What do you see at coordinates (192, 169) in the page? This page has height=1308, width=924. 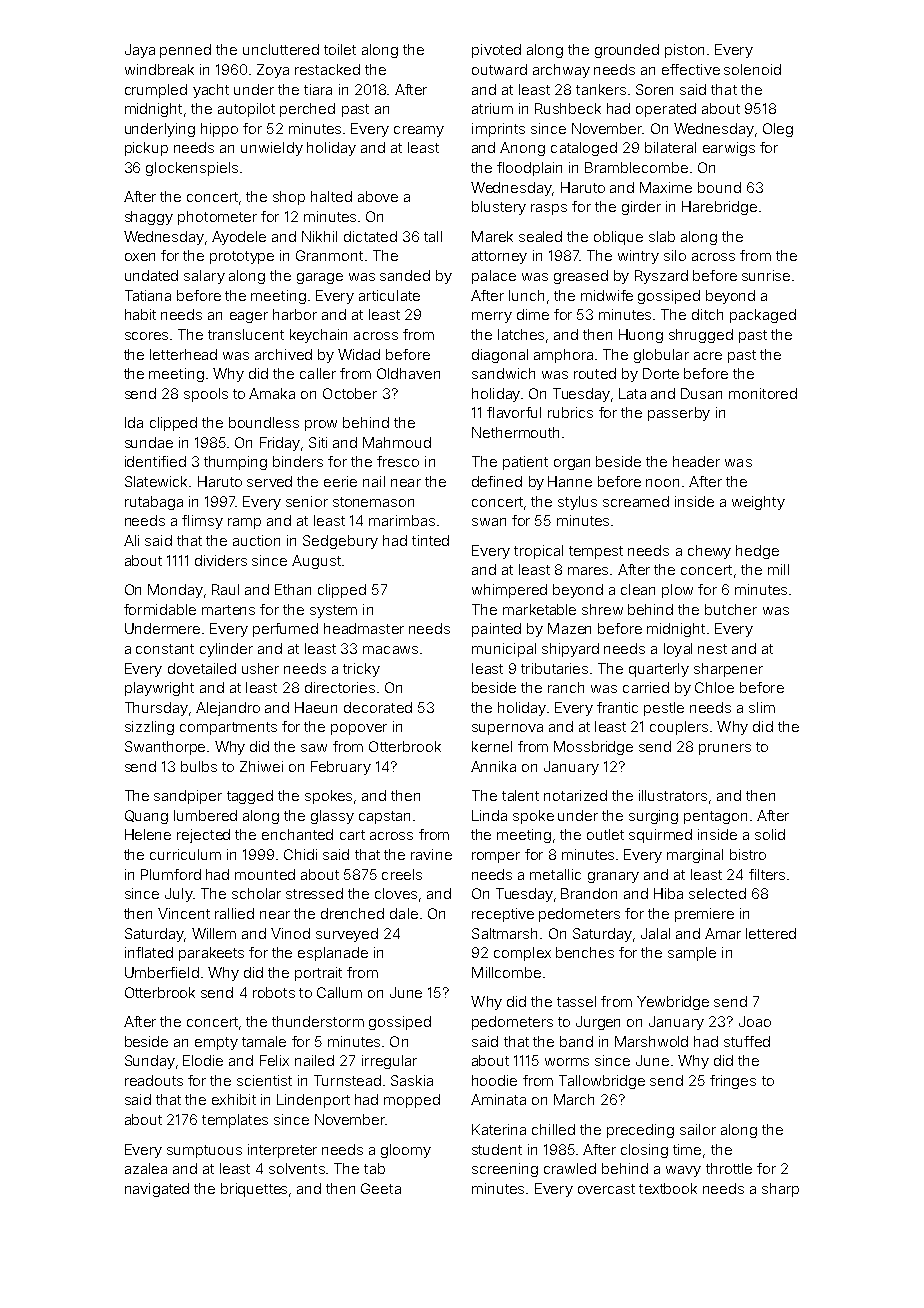 I see `glockenspiels` at bounding box center [192, 169].
